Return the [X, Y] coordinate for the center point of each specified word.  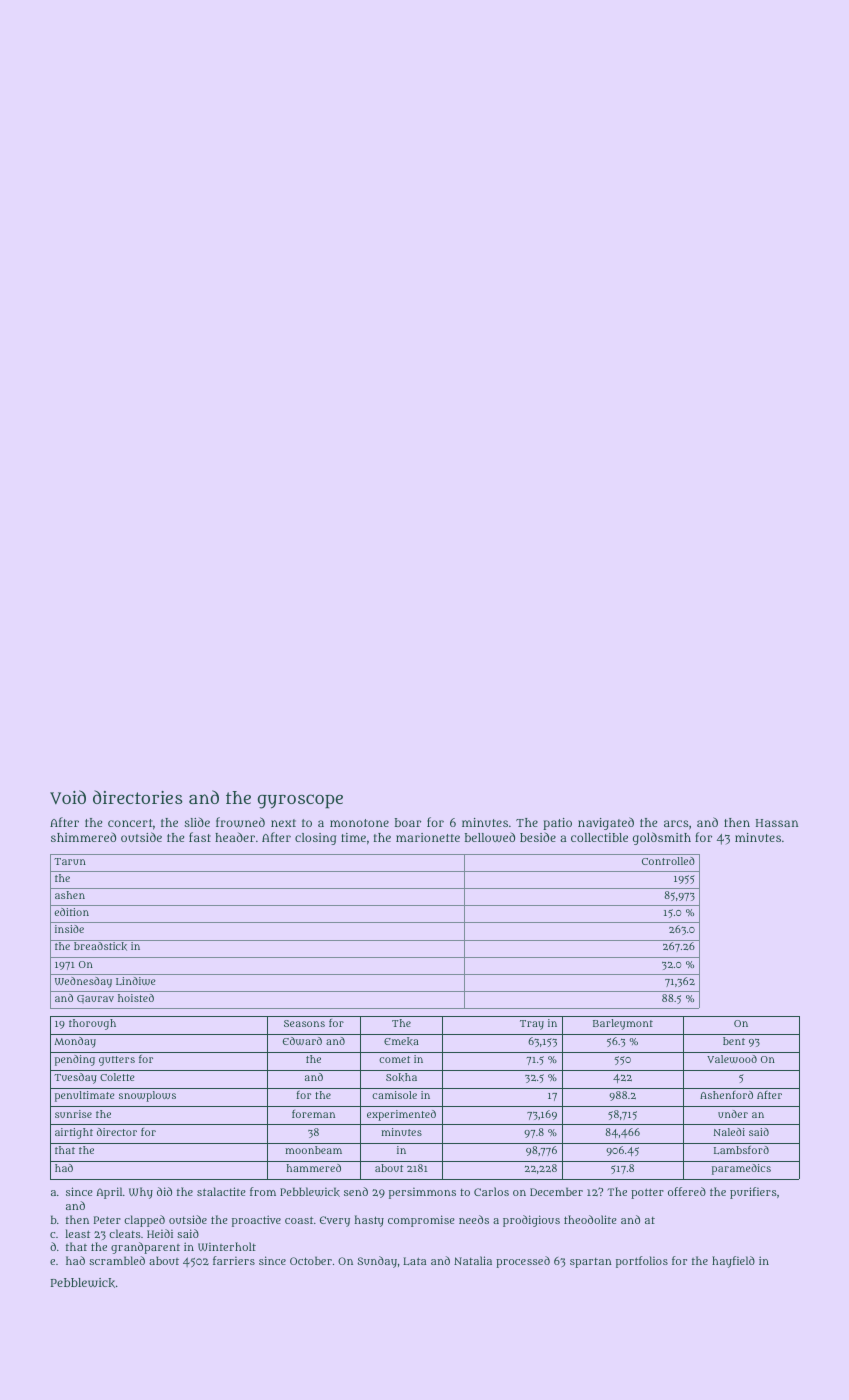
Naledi [729, 1132]
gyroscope [300, 801]
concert [130, 823]
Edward [302, 1041]
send [356, 1191]
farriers [234, 1260]
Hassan [777, 823]
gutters [117, 1061]
